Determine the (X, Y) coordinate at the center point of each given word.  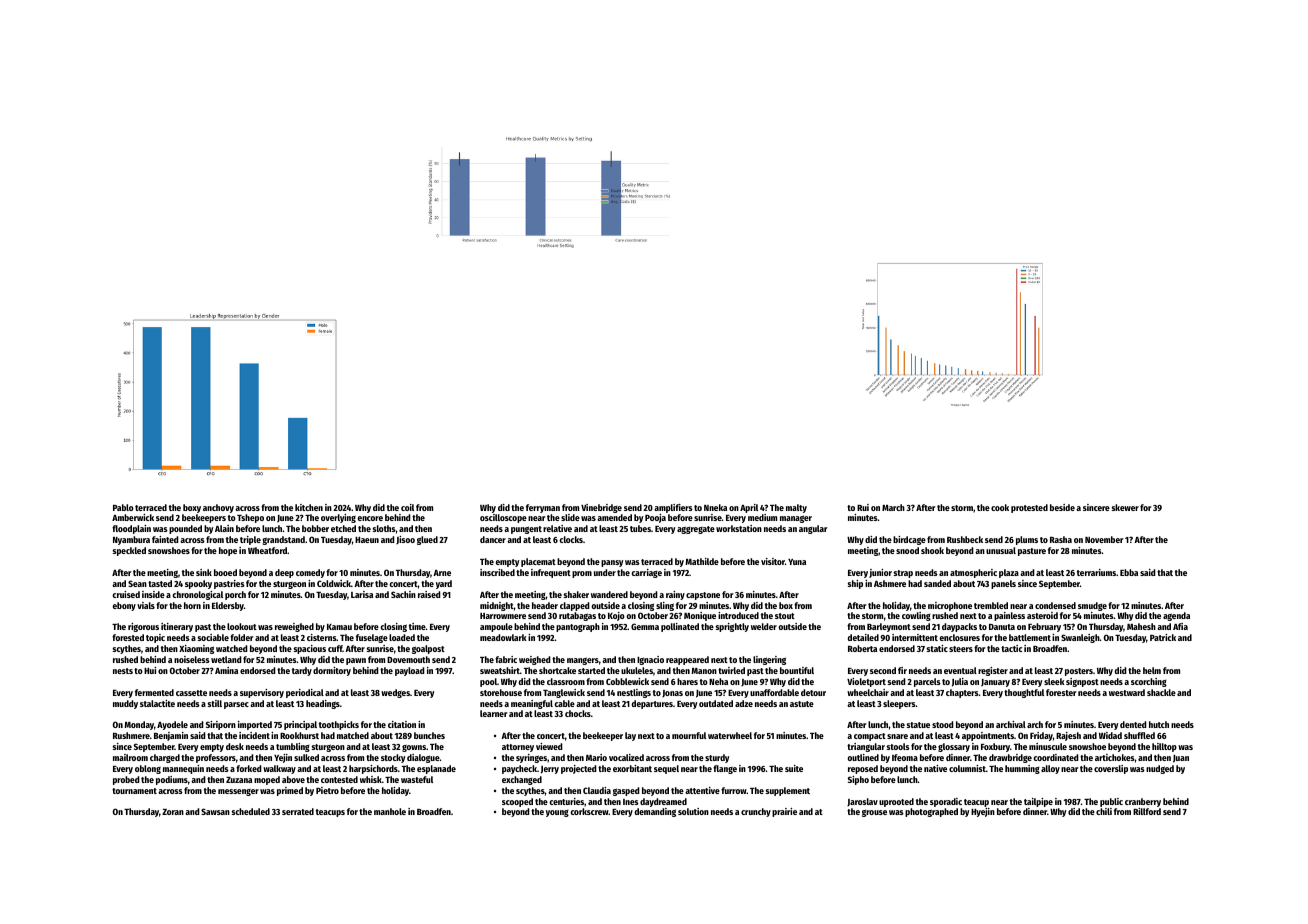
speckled (129, 551)
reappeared (687, 660)
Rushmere (131, 735)
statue (918, 725)
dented (1133, 724)
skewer (1125, 507)
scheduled (250, 811)
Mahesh (1141, 626)
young (557, 813)
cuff (335, 648)
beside (1062, 507)
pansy (612, 563)
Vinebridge (601, 508)
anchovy (218, 508)
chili (1104, 811)
